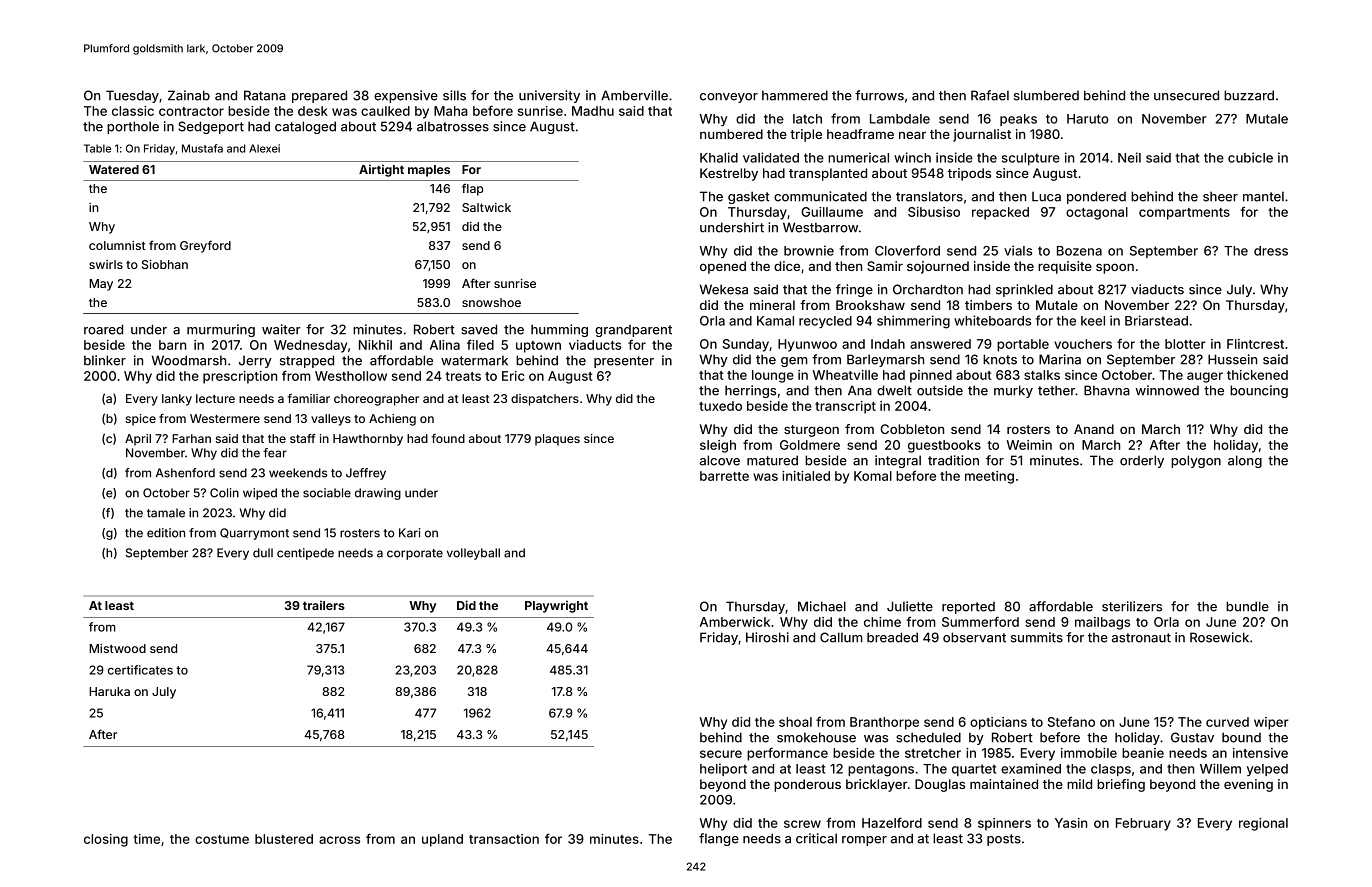 The width and height of the document is (1372, 887). Describe the element at coordinates (988, 305) in the document. I see `timbers` at that location.
